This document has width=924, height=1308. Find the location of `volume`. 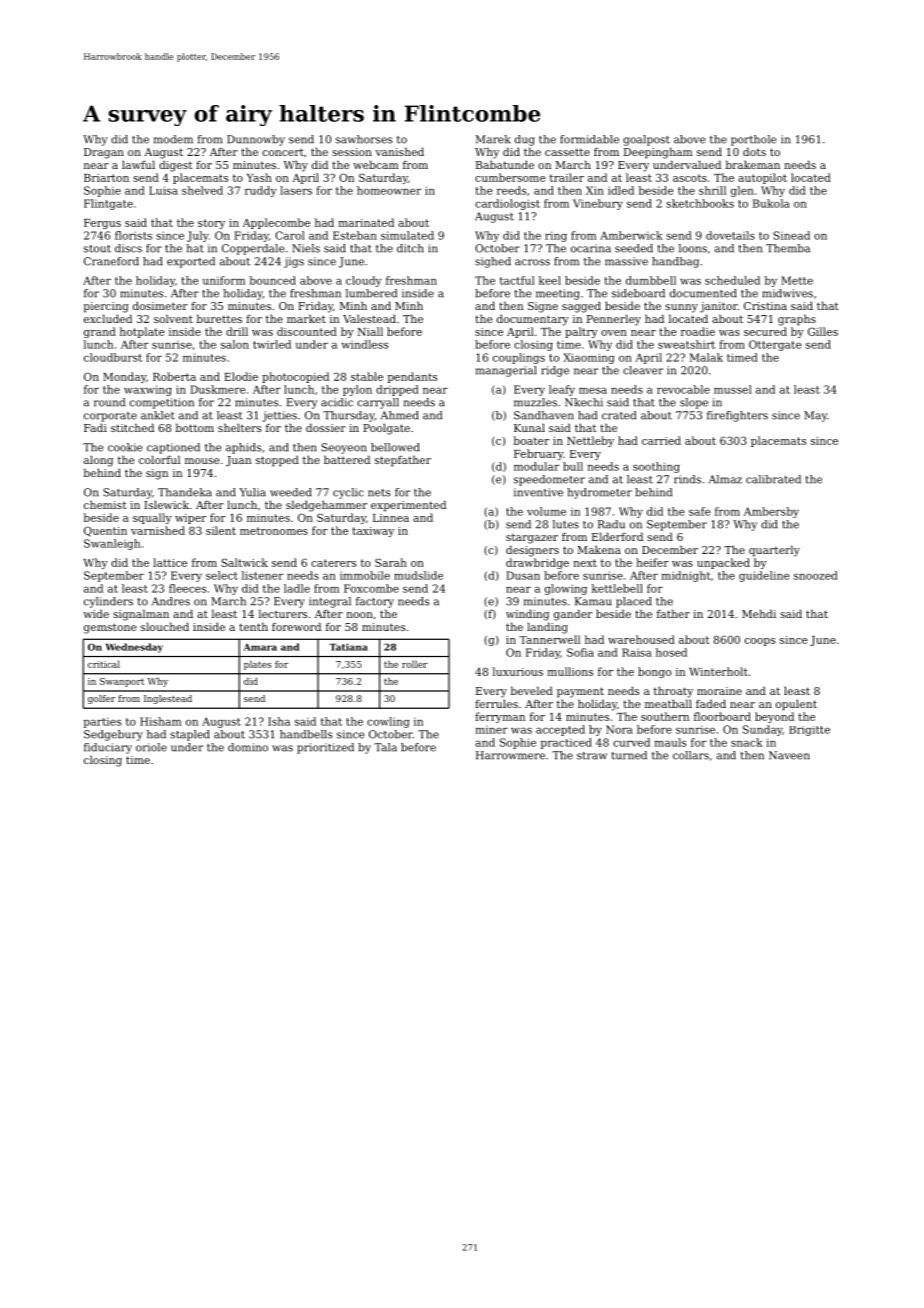

volume is located at coordinates (546, 511).
